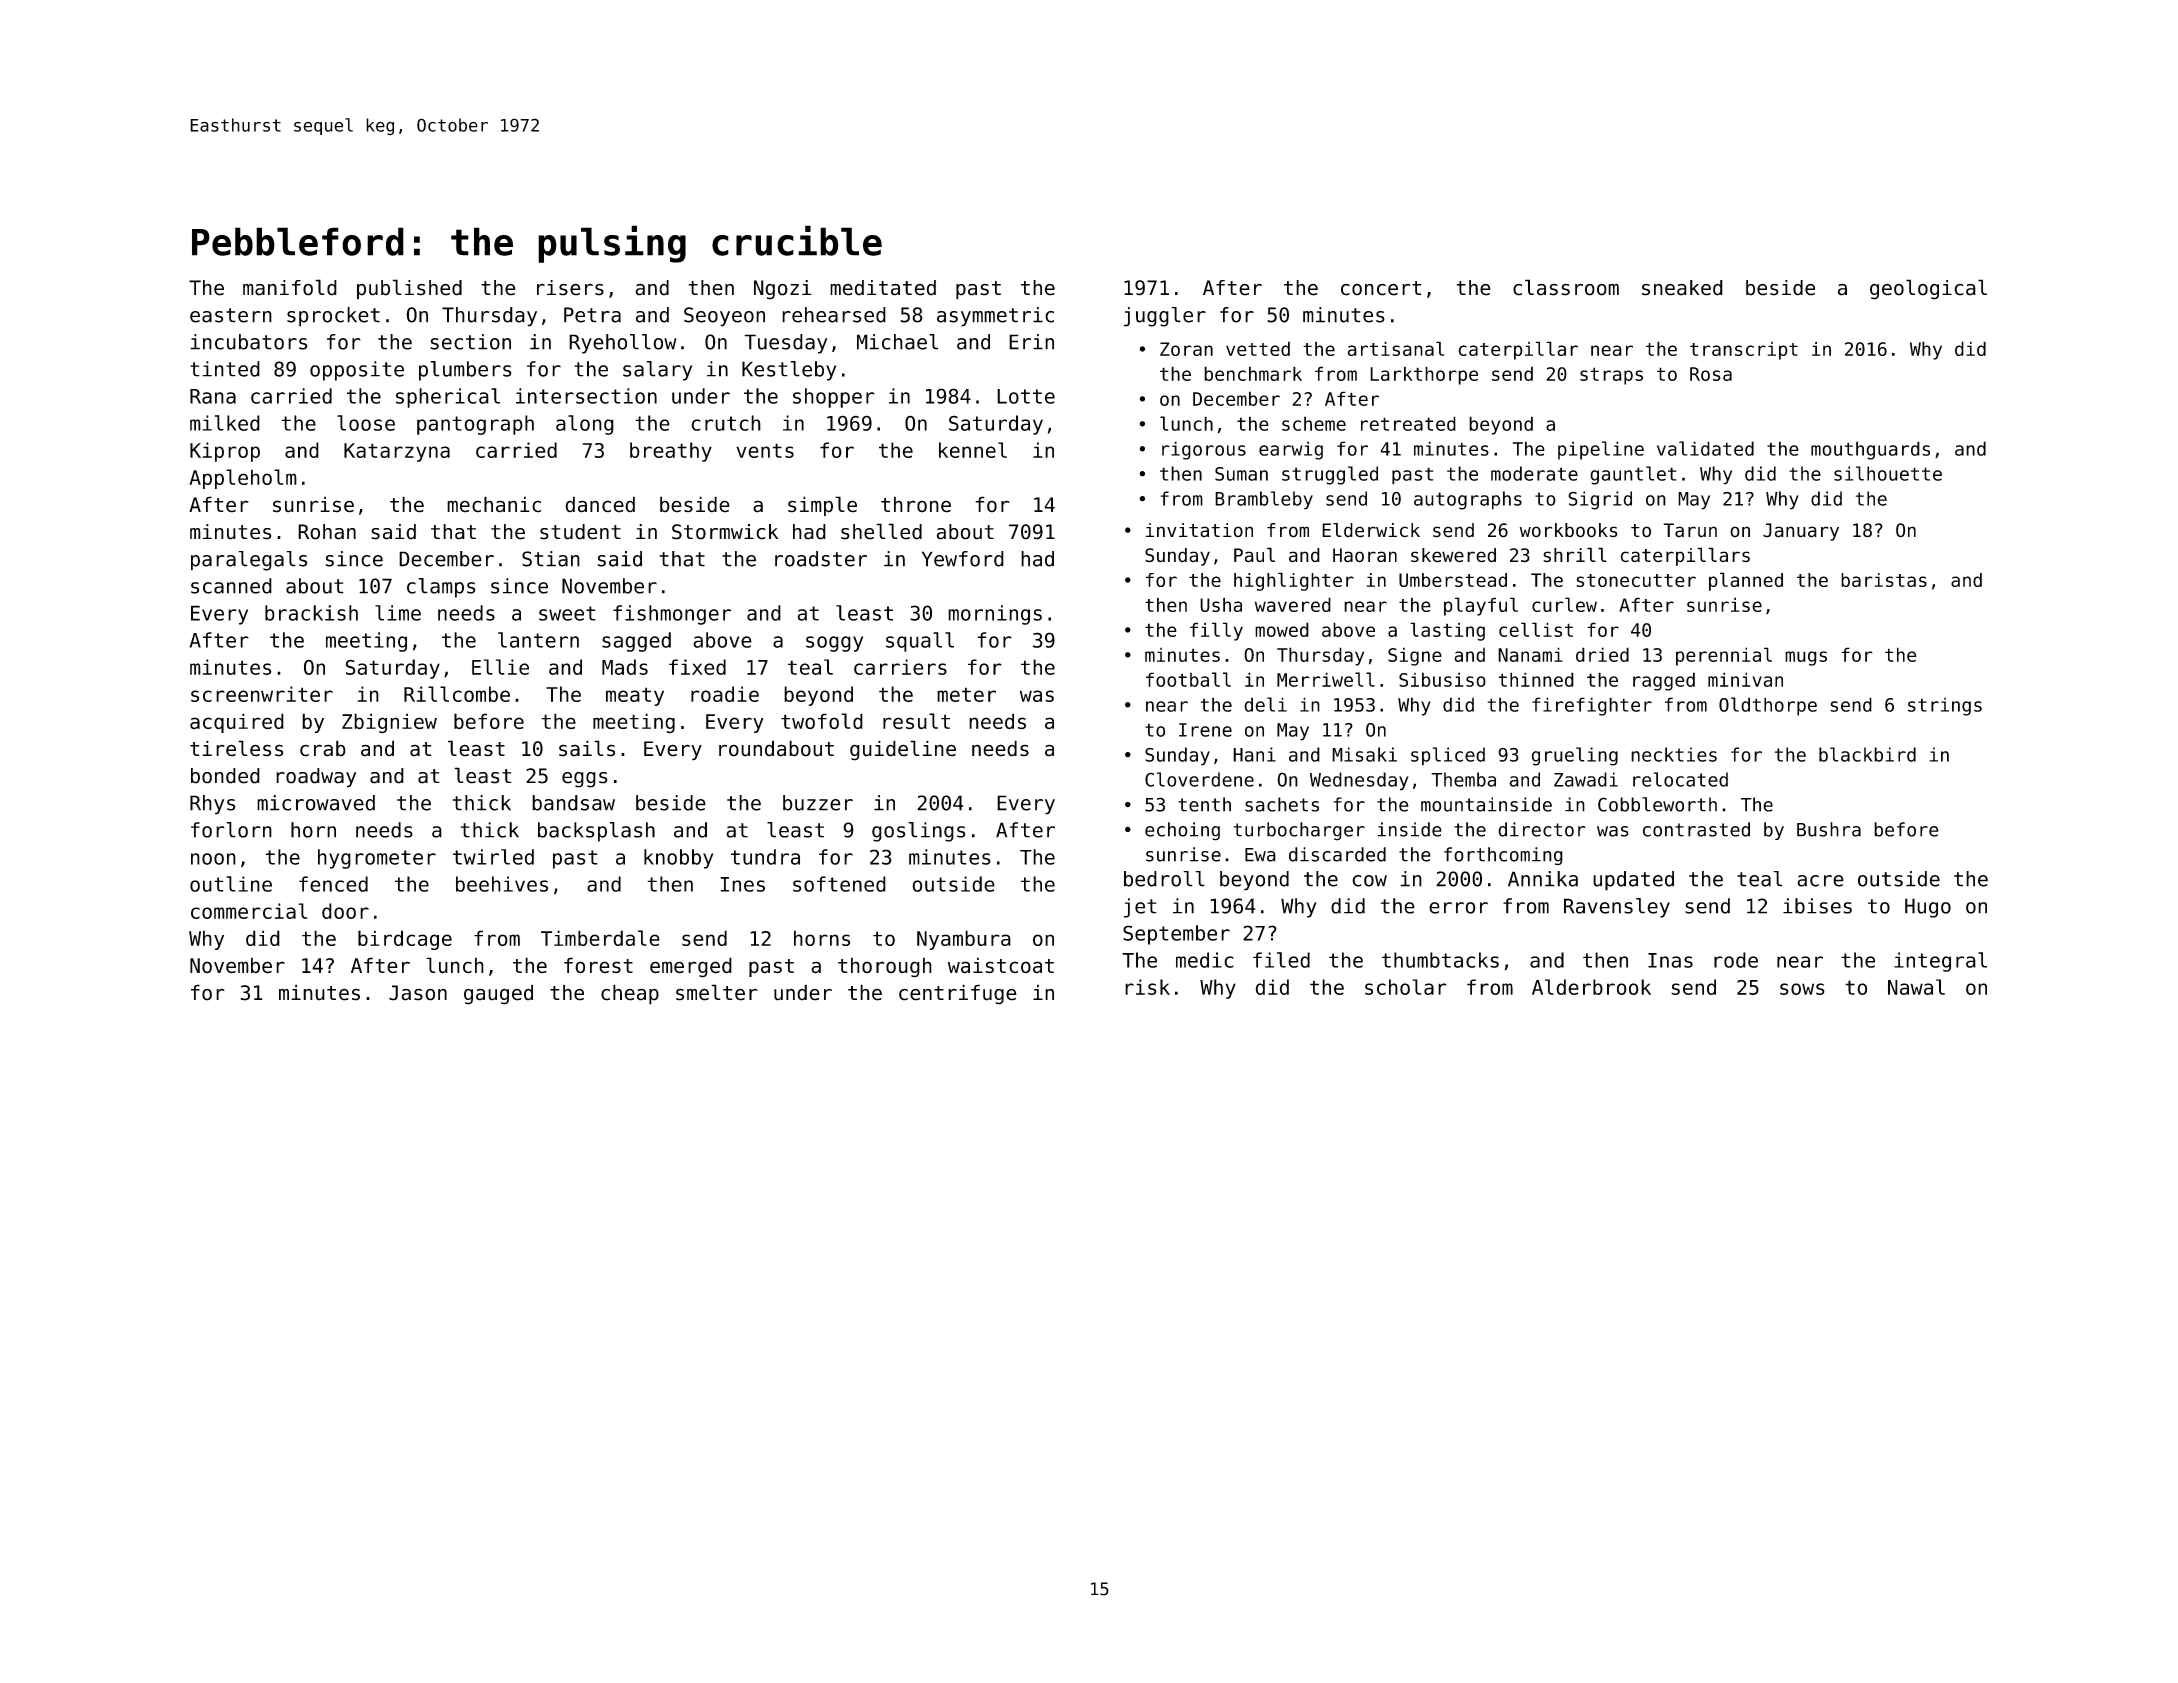 This document has width=2178, height=1683. Describe the element at coordinates (697, 667) in the document. I see `fixed` at that location.
